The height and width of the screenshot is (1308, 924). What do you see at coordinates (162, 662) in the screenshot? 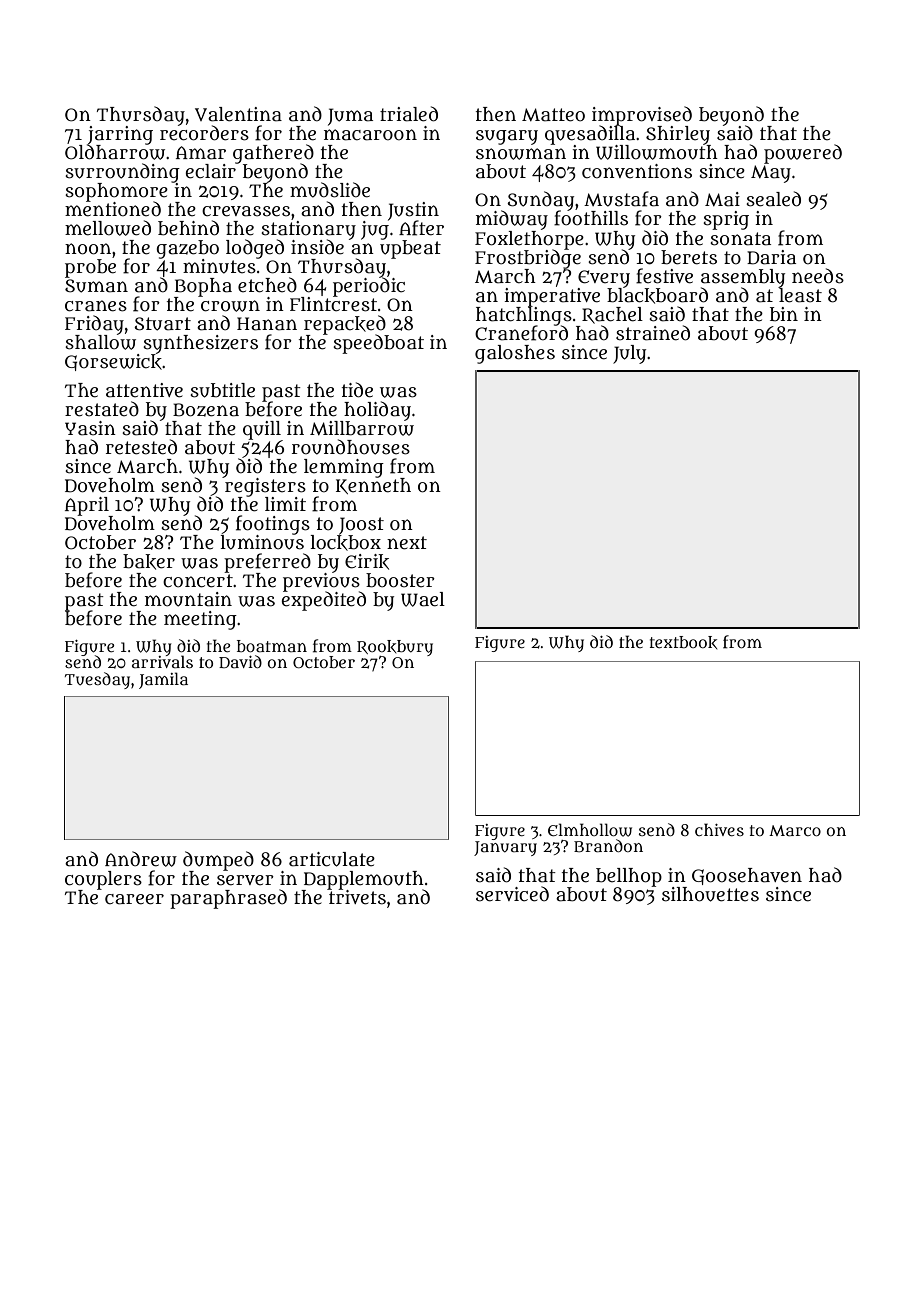
I see `arrivals` at bounding box center [162, 662].
